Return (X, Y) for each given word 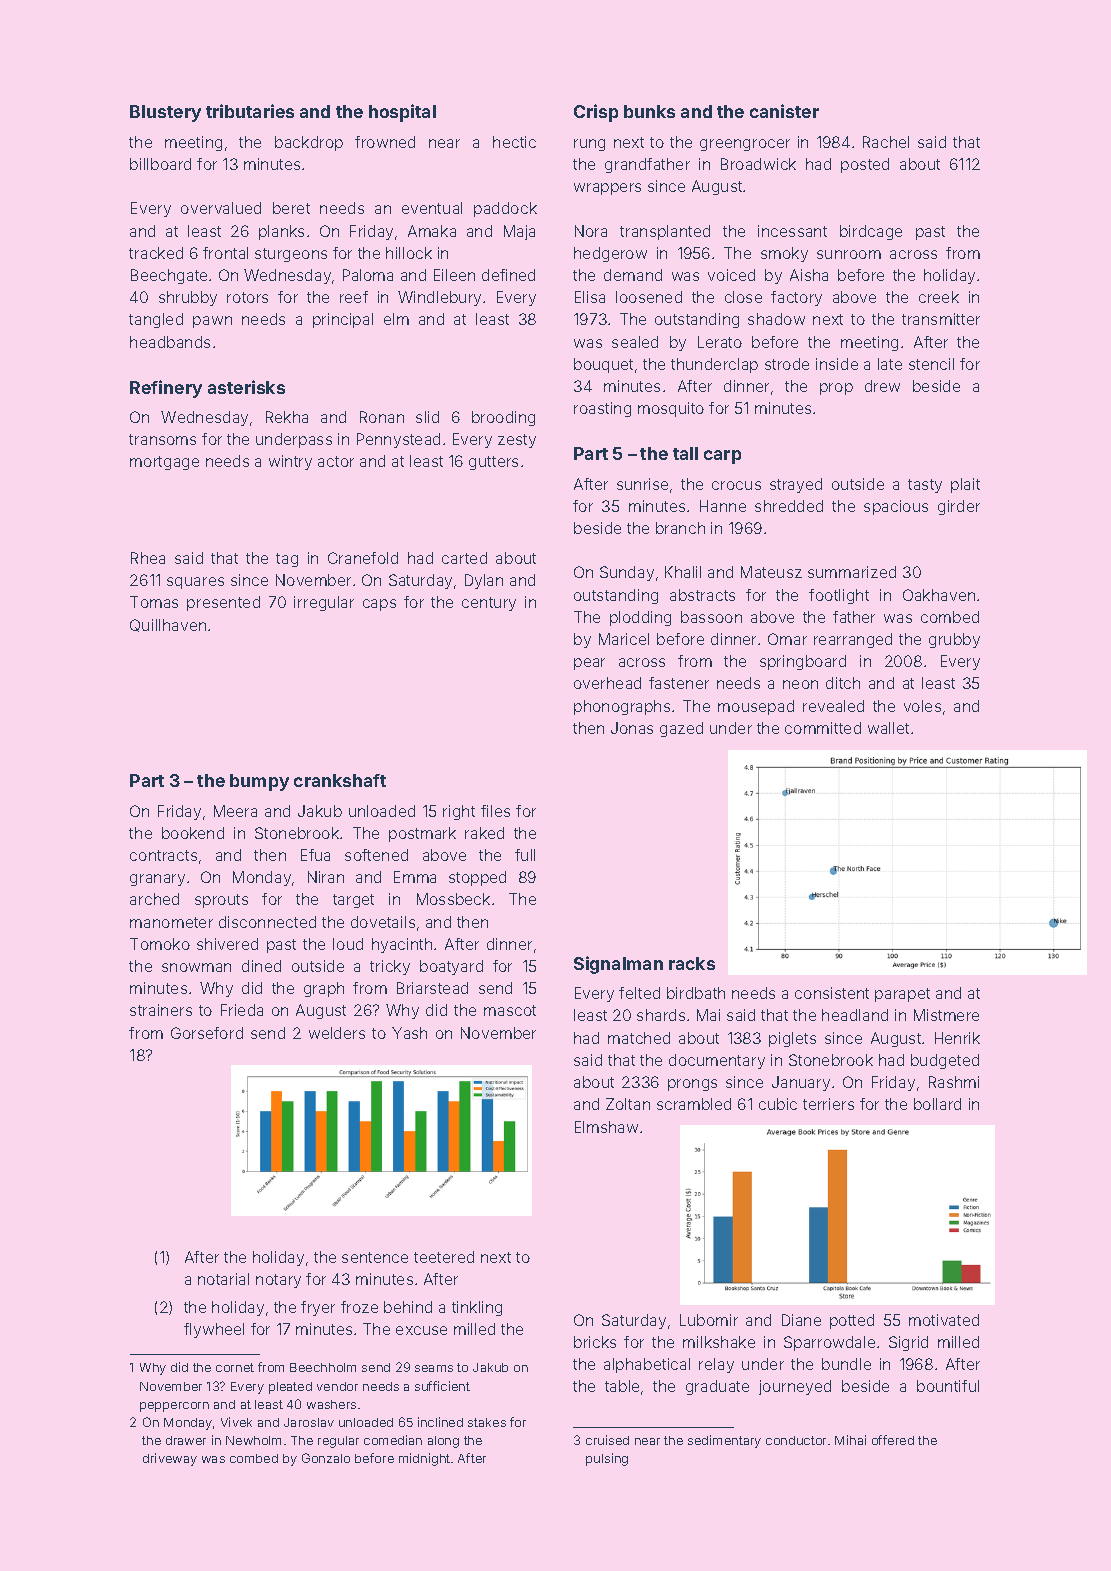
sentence (375, 1257)
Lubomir (709, 1320)
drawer (186, 1440)
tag (287, 560)
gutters (493, 463)
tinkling (477, 1308)
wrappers (607, 189)
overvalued (221, 208)
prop (836, 389)
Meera (235, 811)
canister (784, 111)
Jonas (632, 728)
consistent (832, 993)
